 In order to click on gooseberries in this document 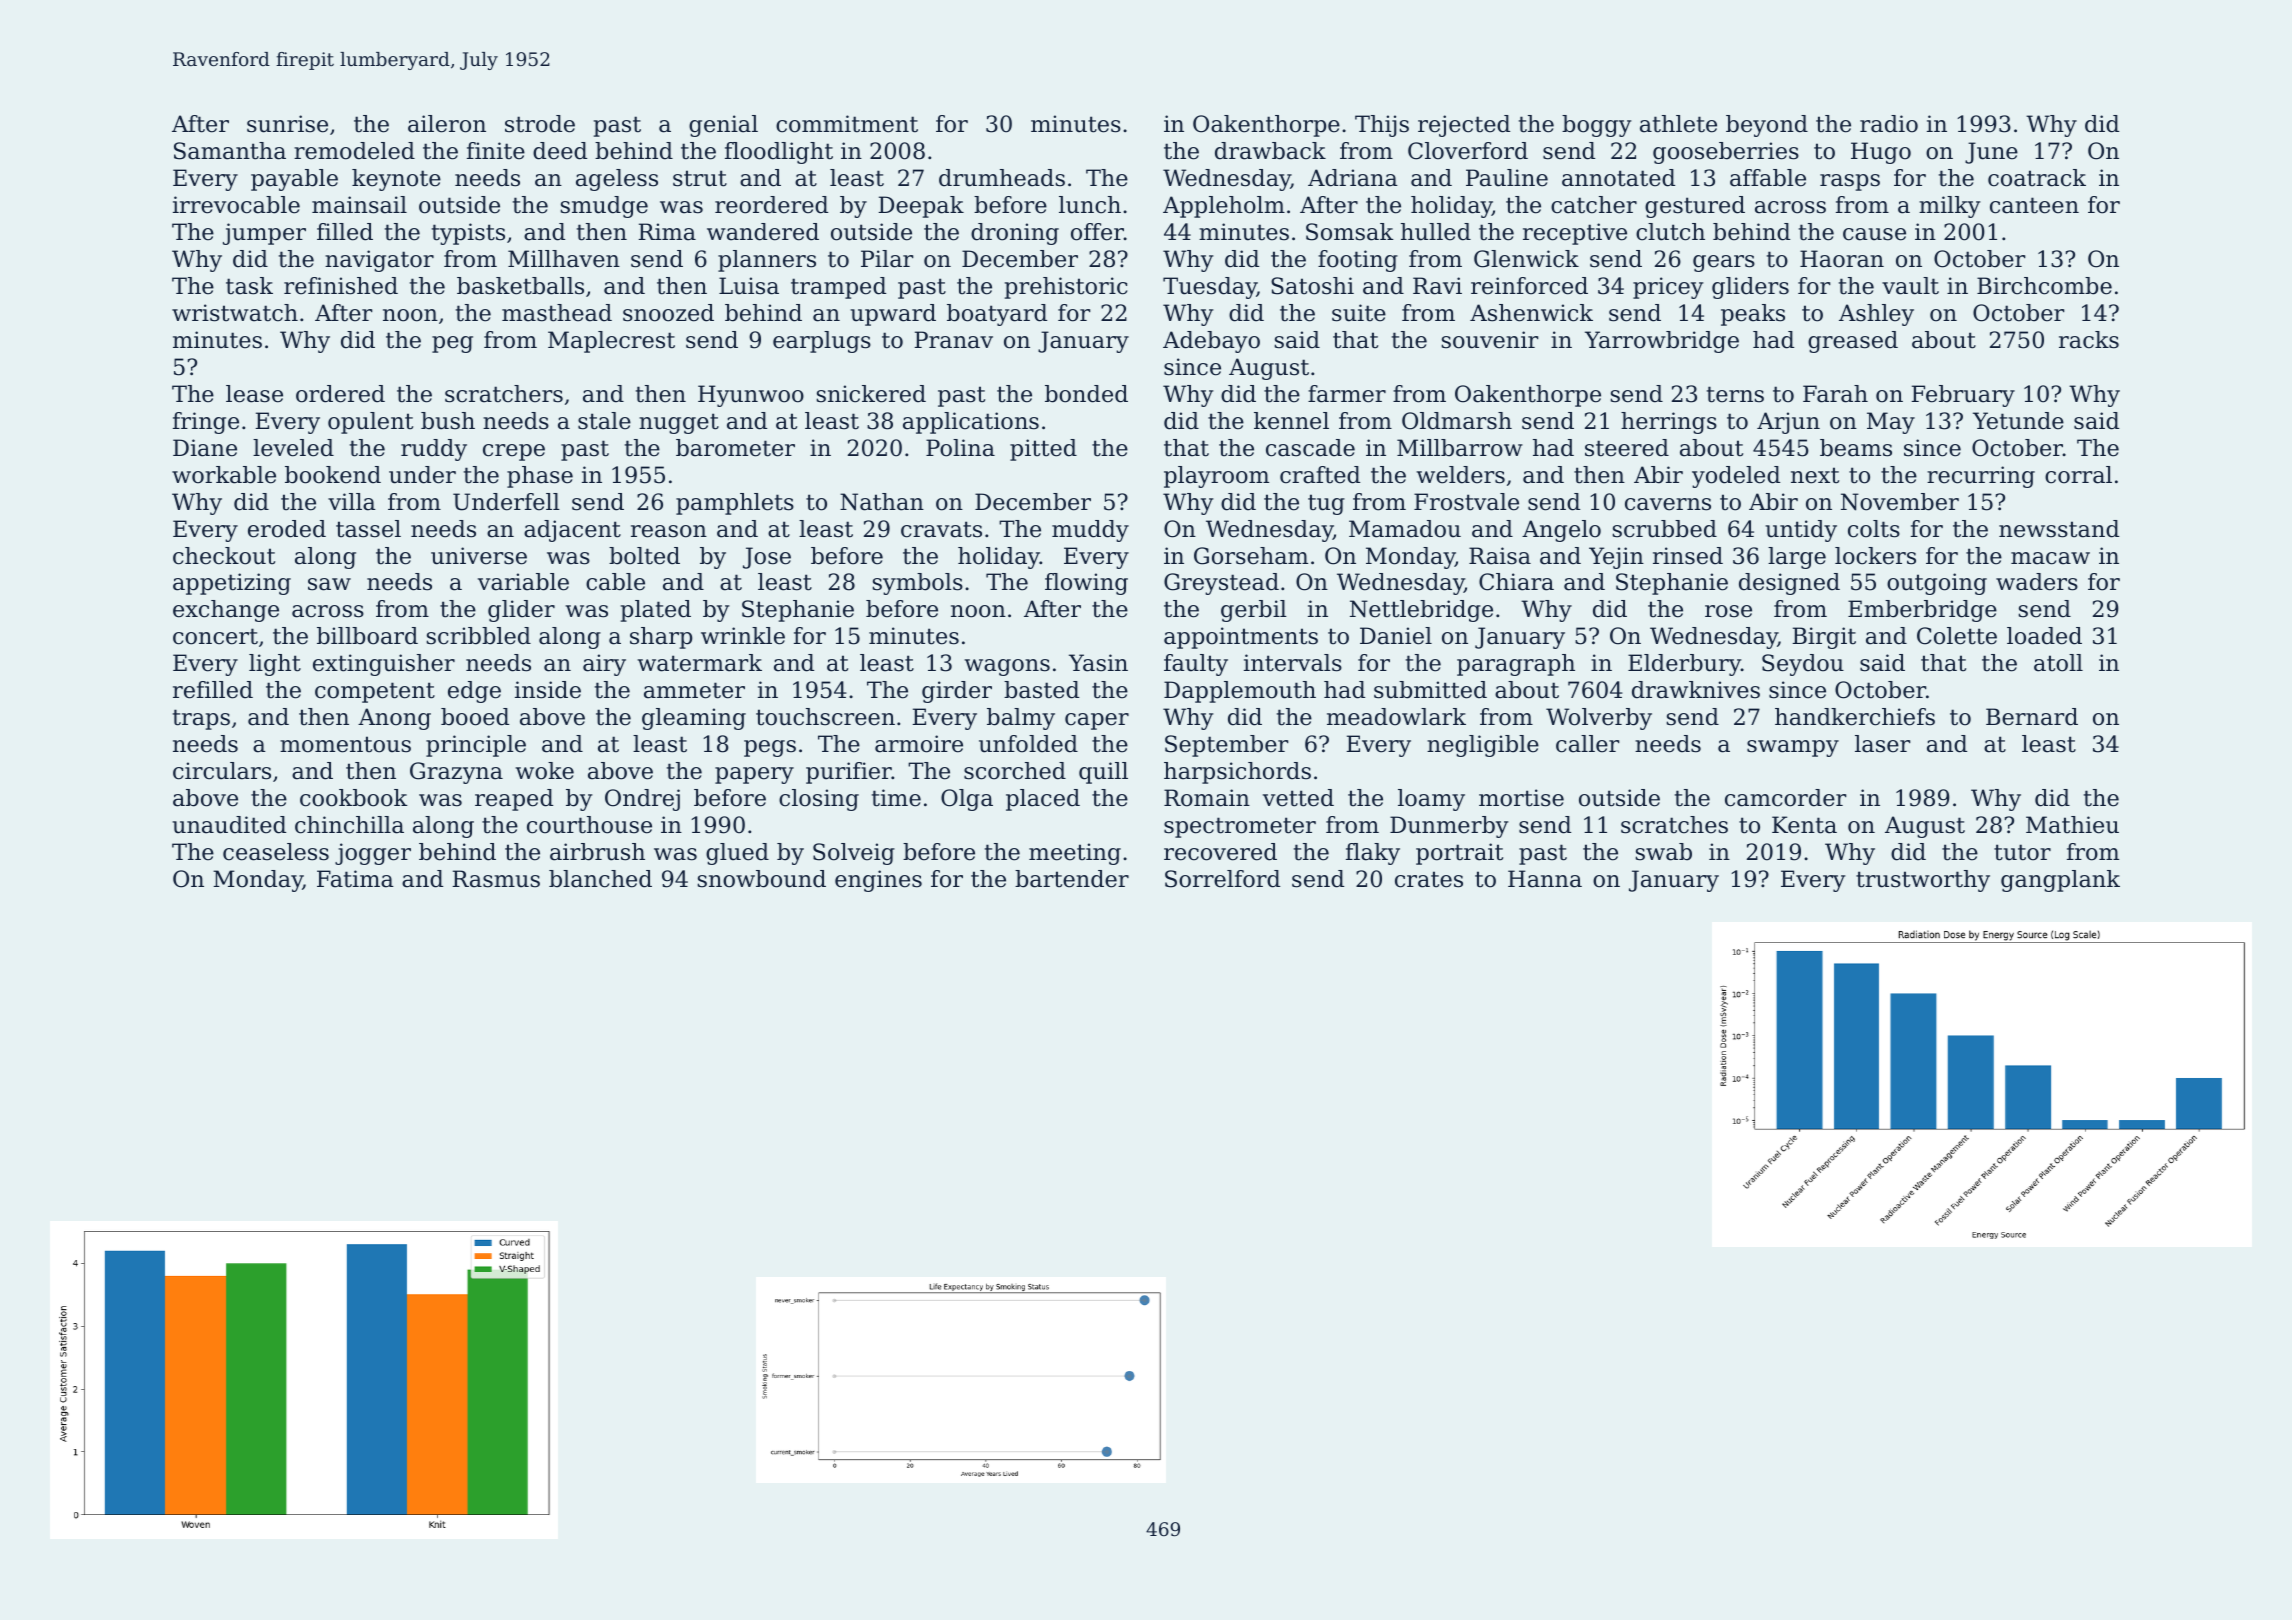, I will do `click(1726, 153)`.
